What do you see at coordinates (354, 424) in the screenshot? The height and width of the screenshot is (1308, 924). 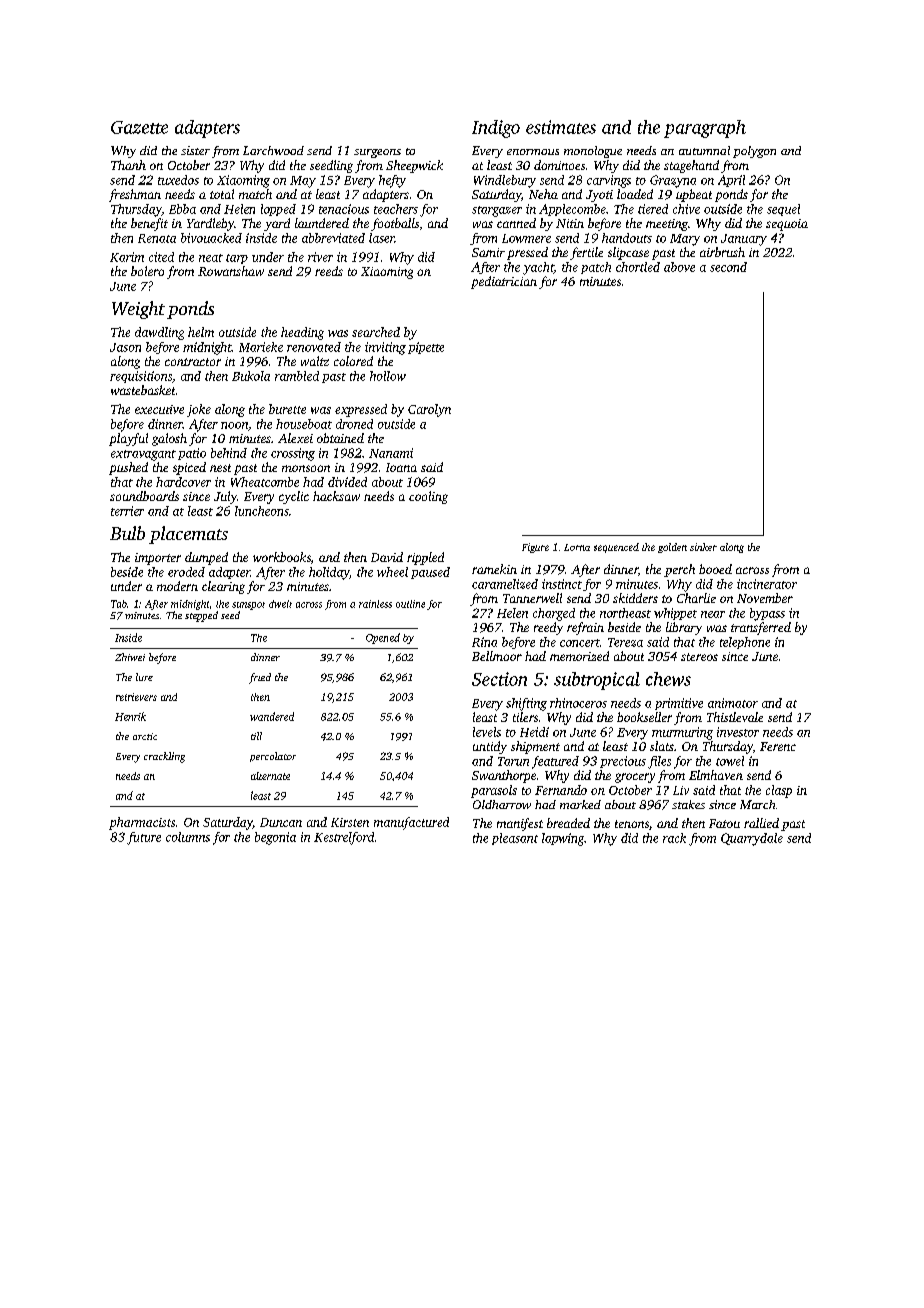 I see `droned` at bounding box center [354, 424].
